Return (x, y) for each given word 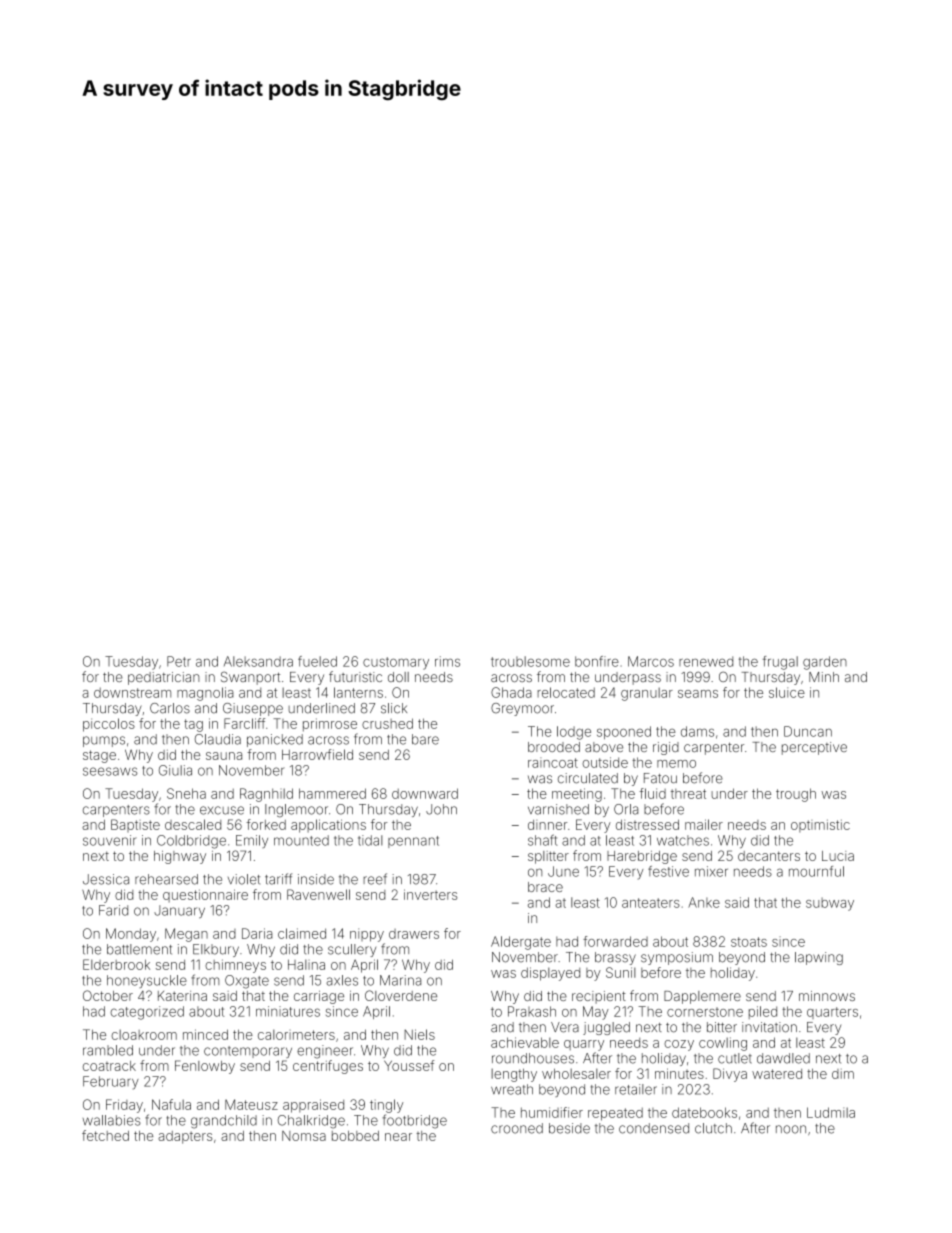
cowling (723, 1044)
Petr (179, 661)
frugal (780, 663)
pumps (104, 741)
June (563, 871)
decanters (769, 856)
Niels (419, 1034)
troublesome (530, 661)
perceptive (814, 748)
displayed (550, 974)
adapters (185, 1137)
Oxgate (247, 982)
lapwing (819, 958)
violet (244, 879)
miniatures (288, 1011)
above (604, 747)
